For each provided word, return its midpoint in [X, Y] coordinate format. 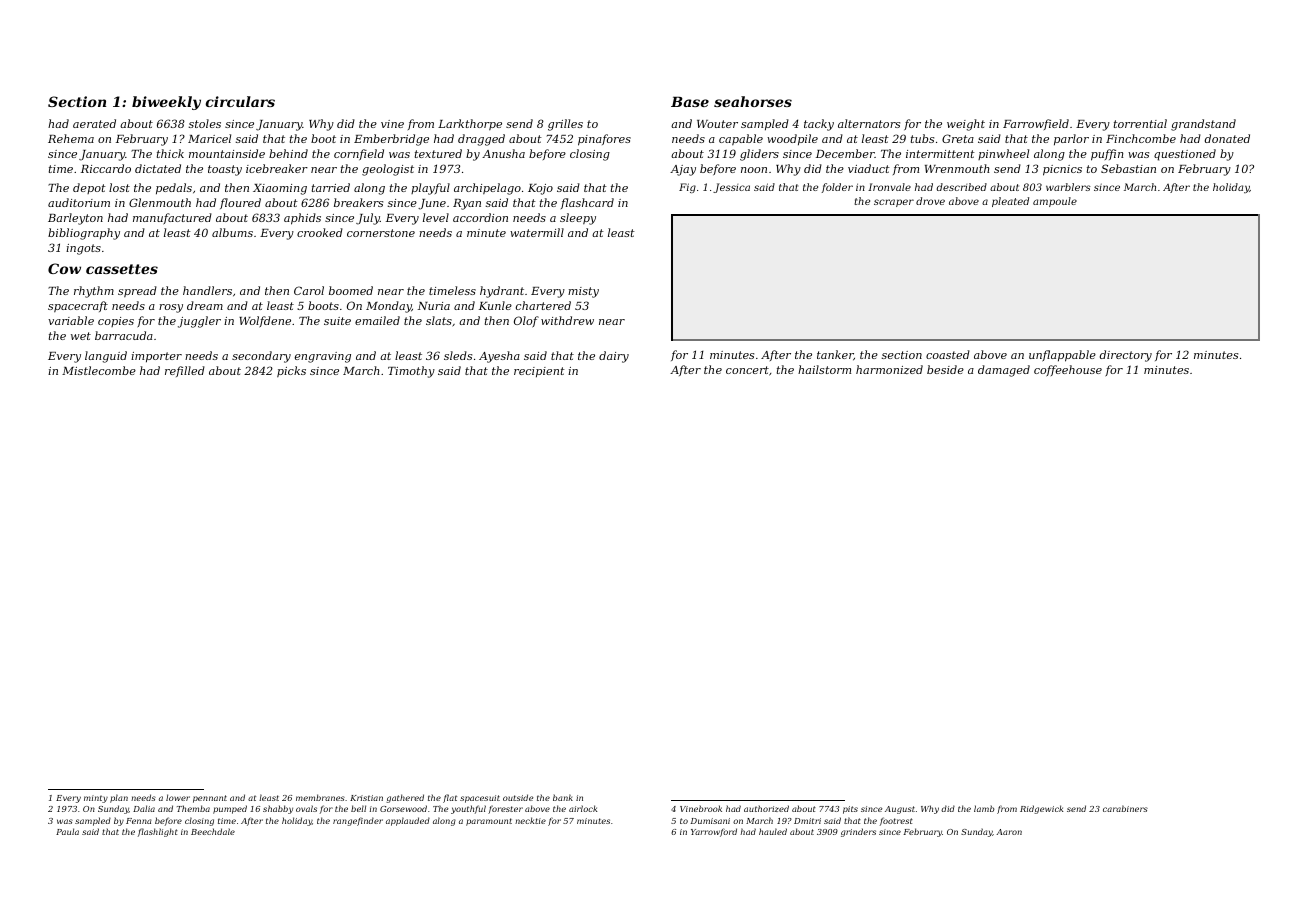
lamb [984, 808]
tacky [819, 125]
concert [747, 370]
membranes [320, 797]
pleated [1010, 202]
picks [291, 371]
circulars [240, 101]
